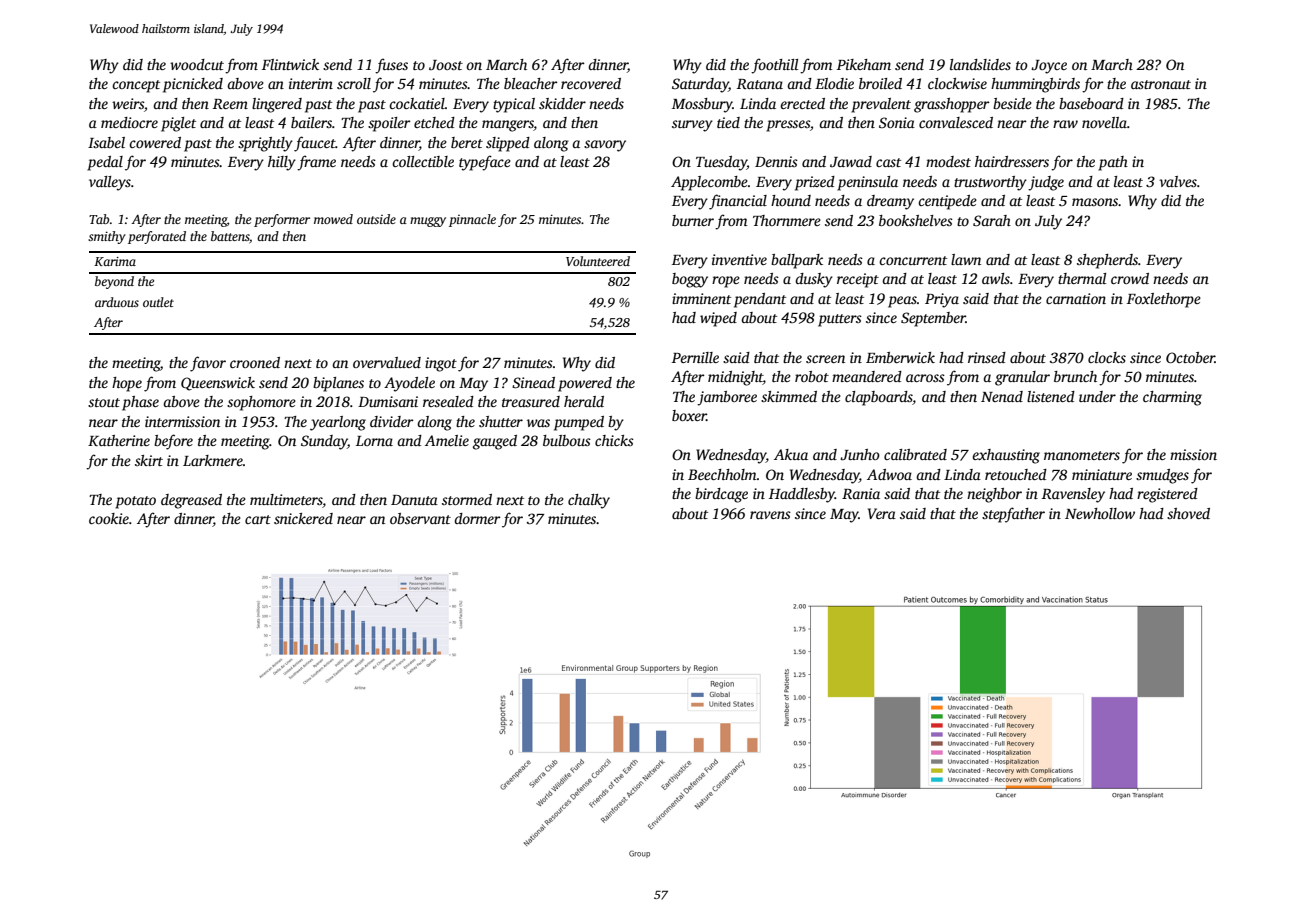 The width and height of the screenshot is (1308, 924). Describe the element at coordinates (230, 104) in the screenshot. I see `Reem` at that location.
